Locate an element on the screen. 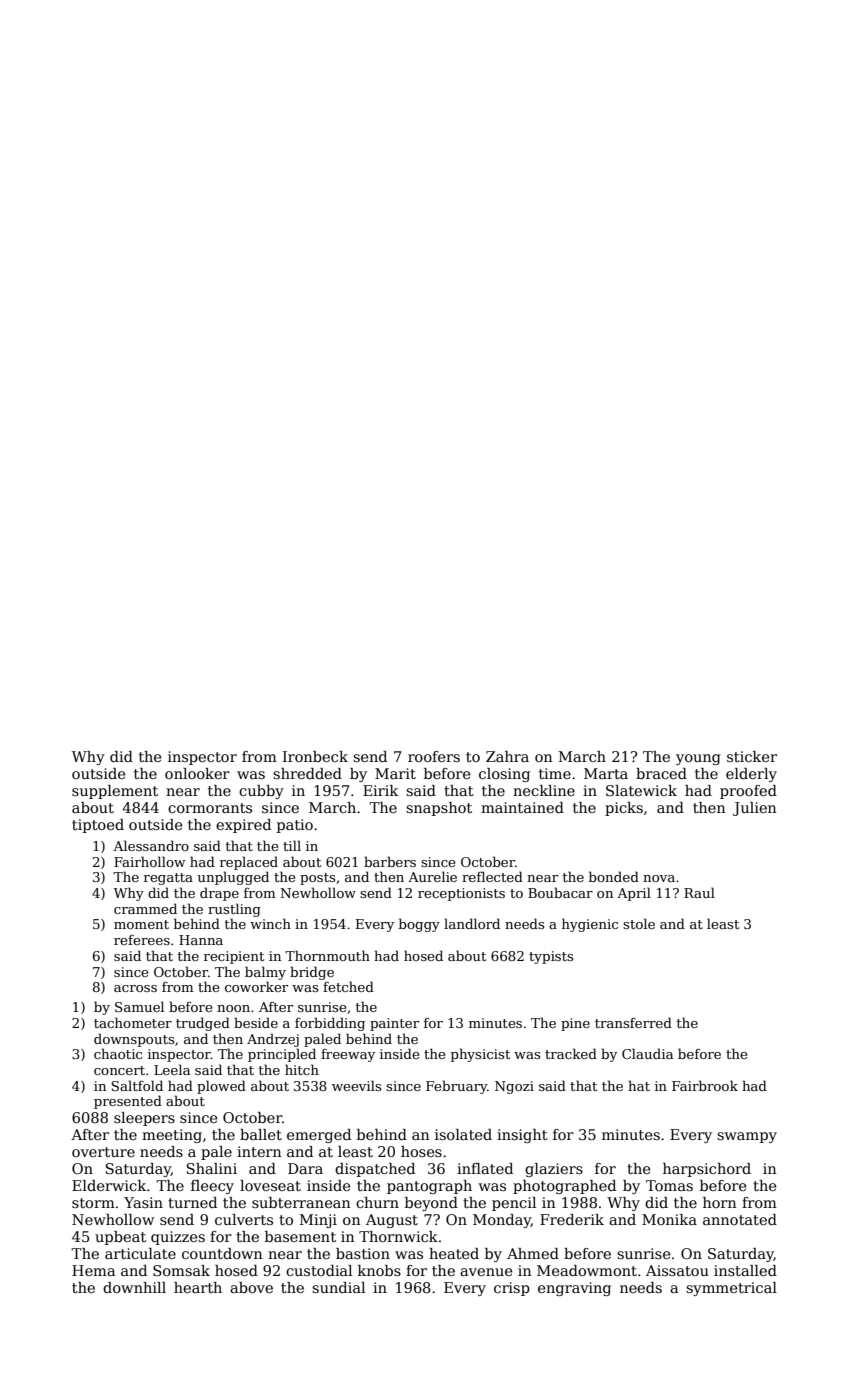 The height and width of the screenshot is (1400, 849). downhill is located at coordinates (134, 1287).
